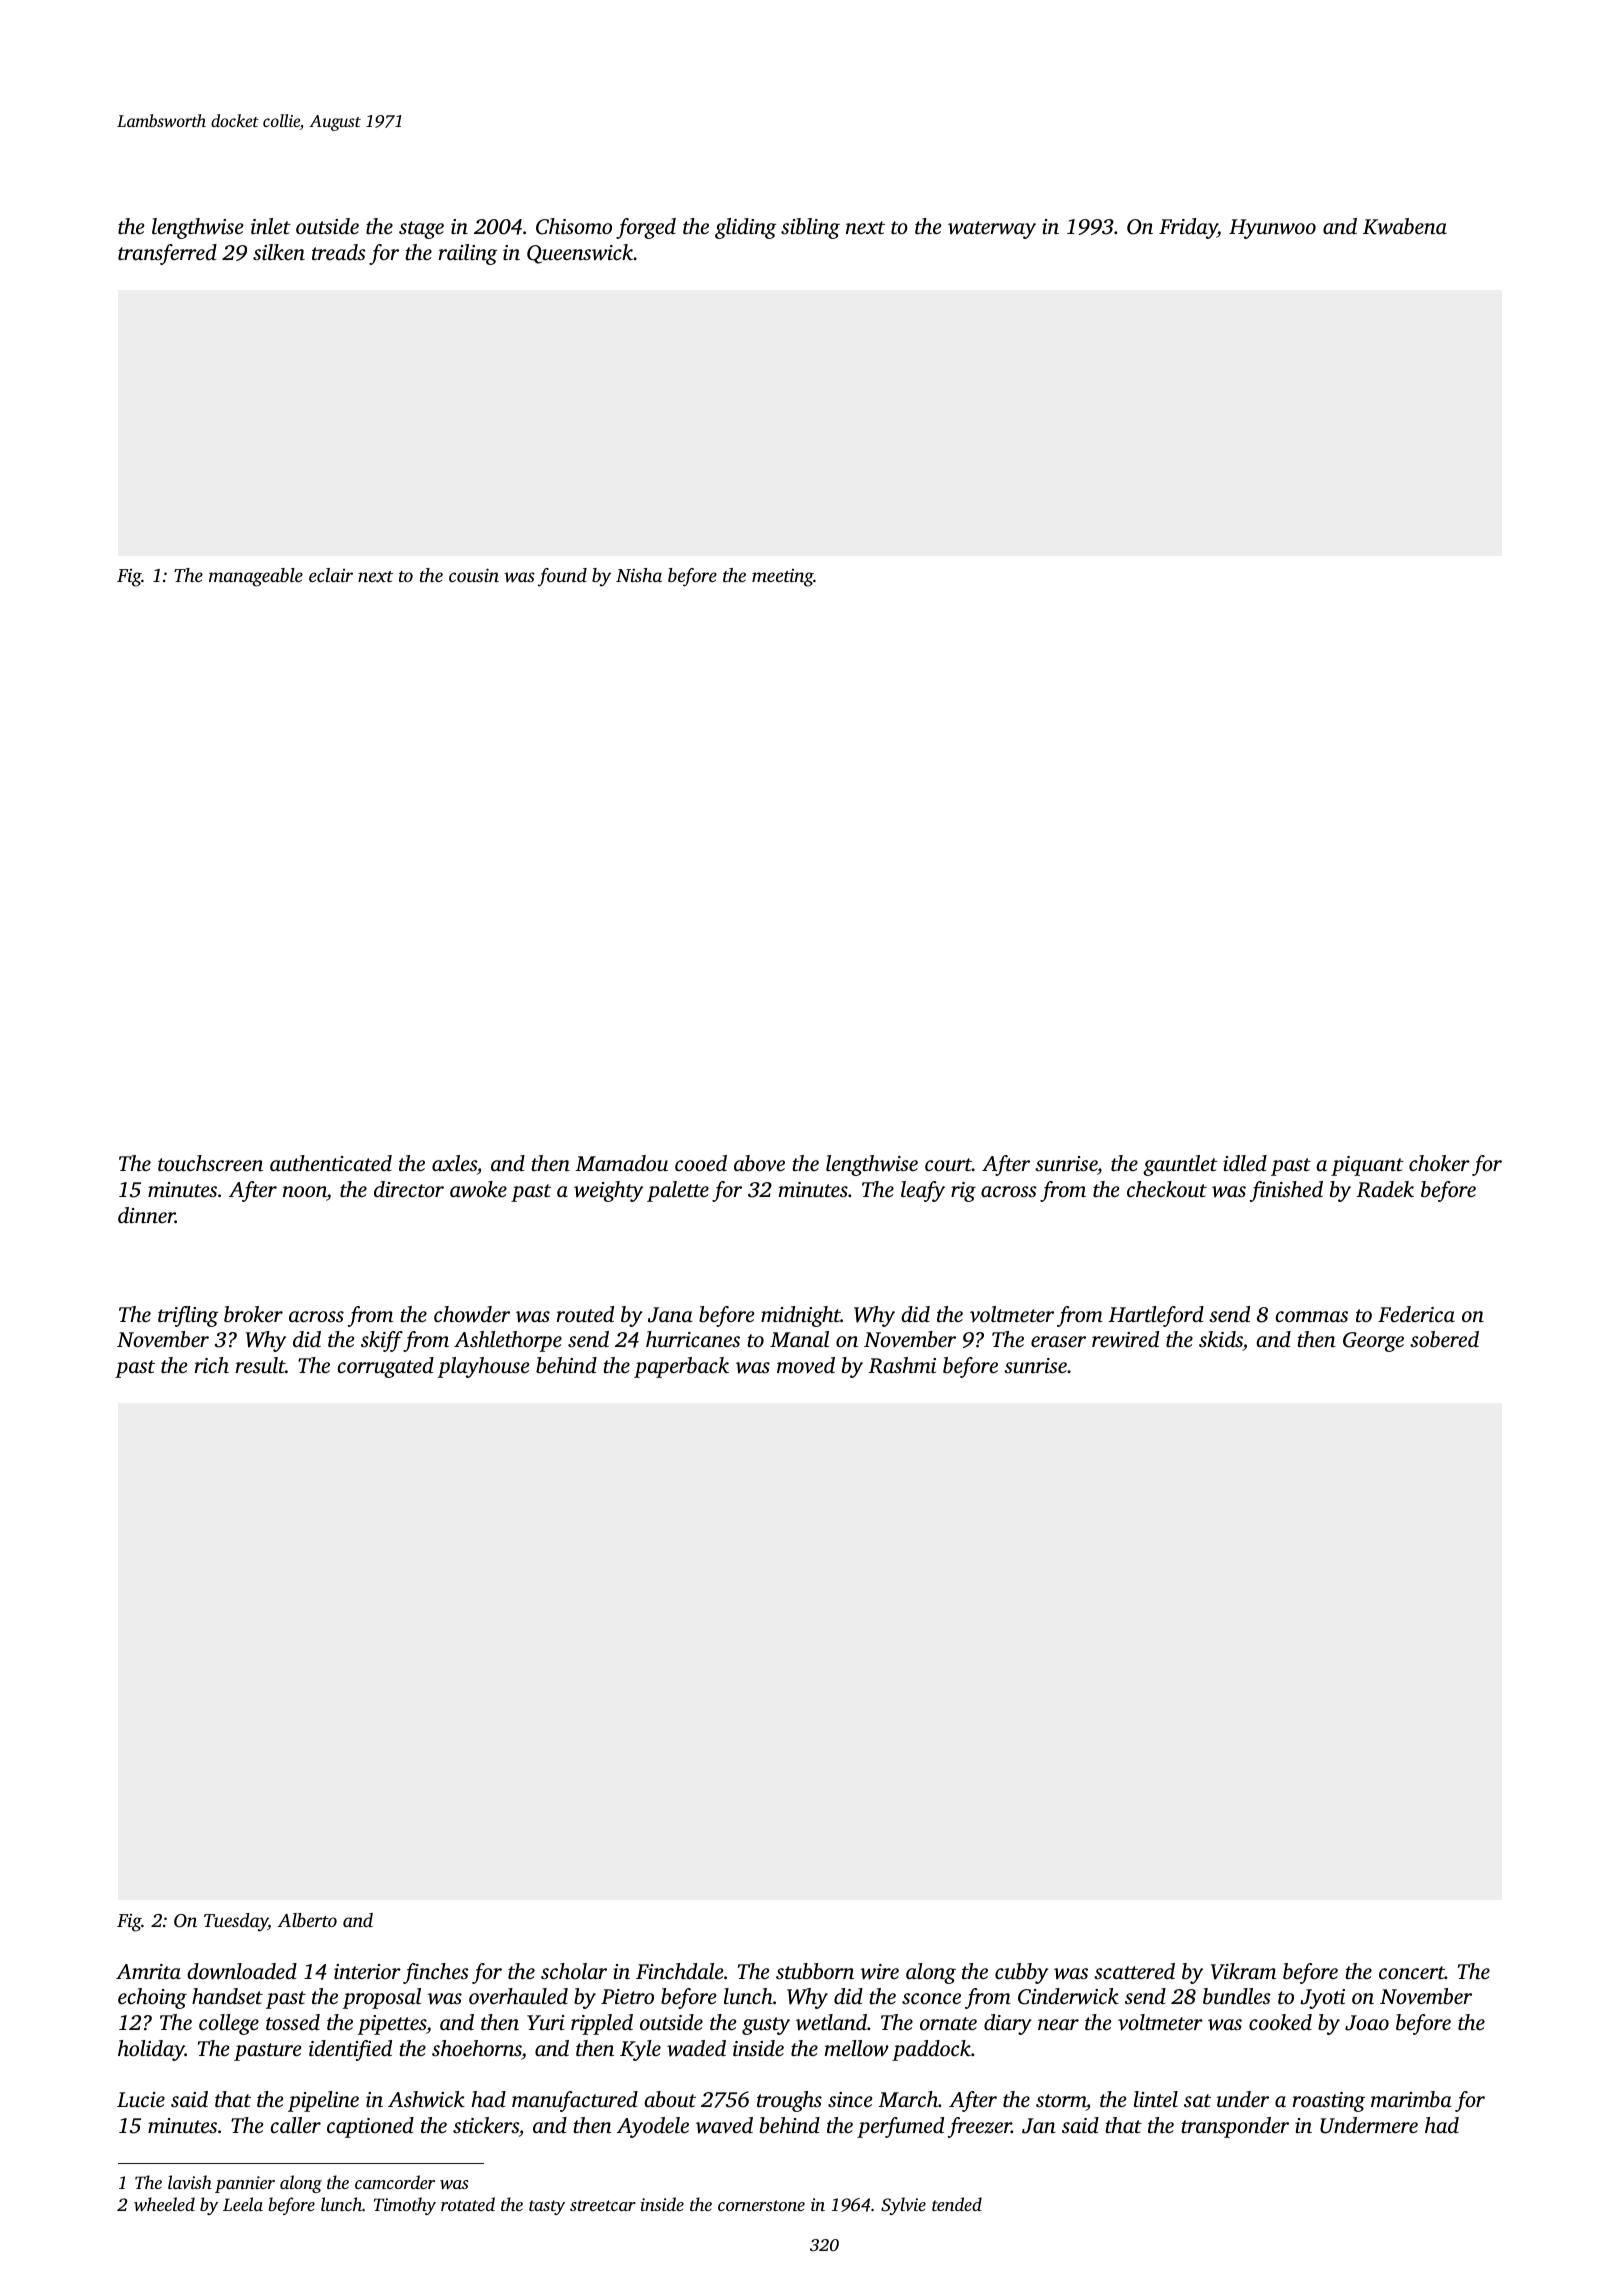 The image size is (1620, 2292). What do you see at coordinates (1412, 1972) in the screenshot?
I see `concert` at bounding box center [1412, 1972].
